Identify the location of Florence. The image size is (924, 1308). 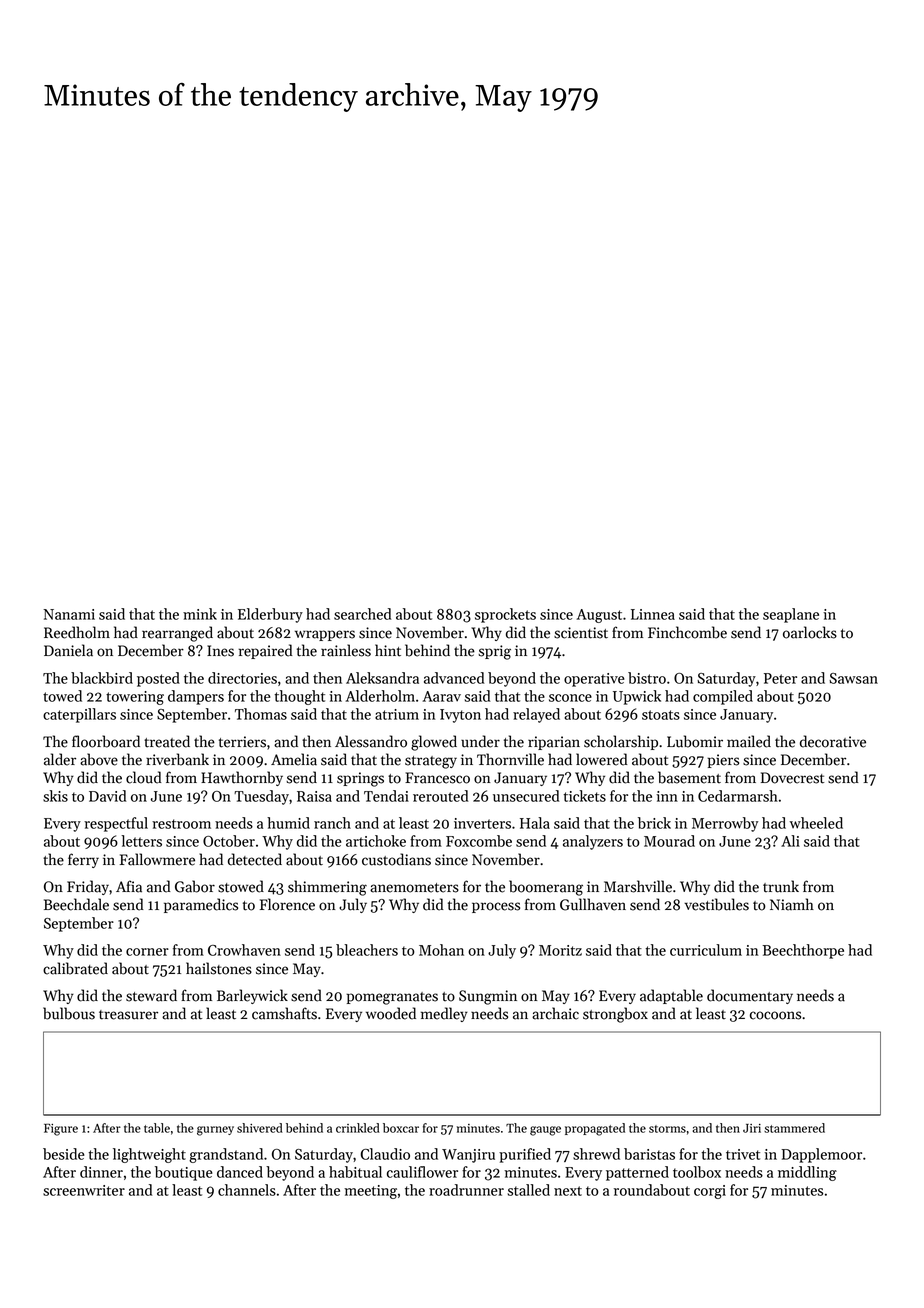
(287, 904).
